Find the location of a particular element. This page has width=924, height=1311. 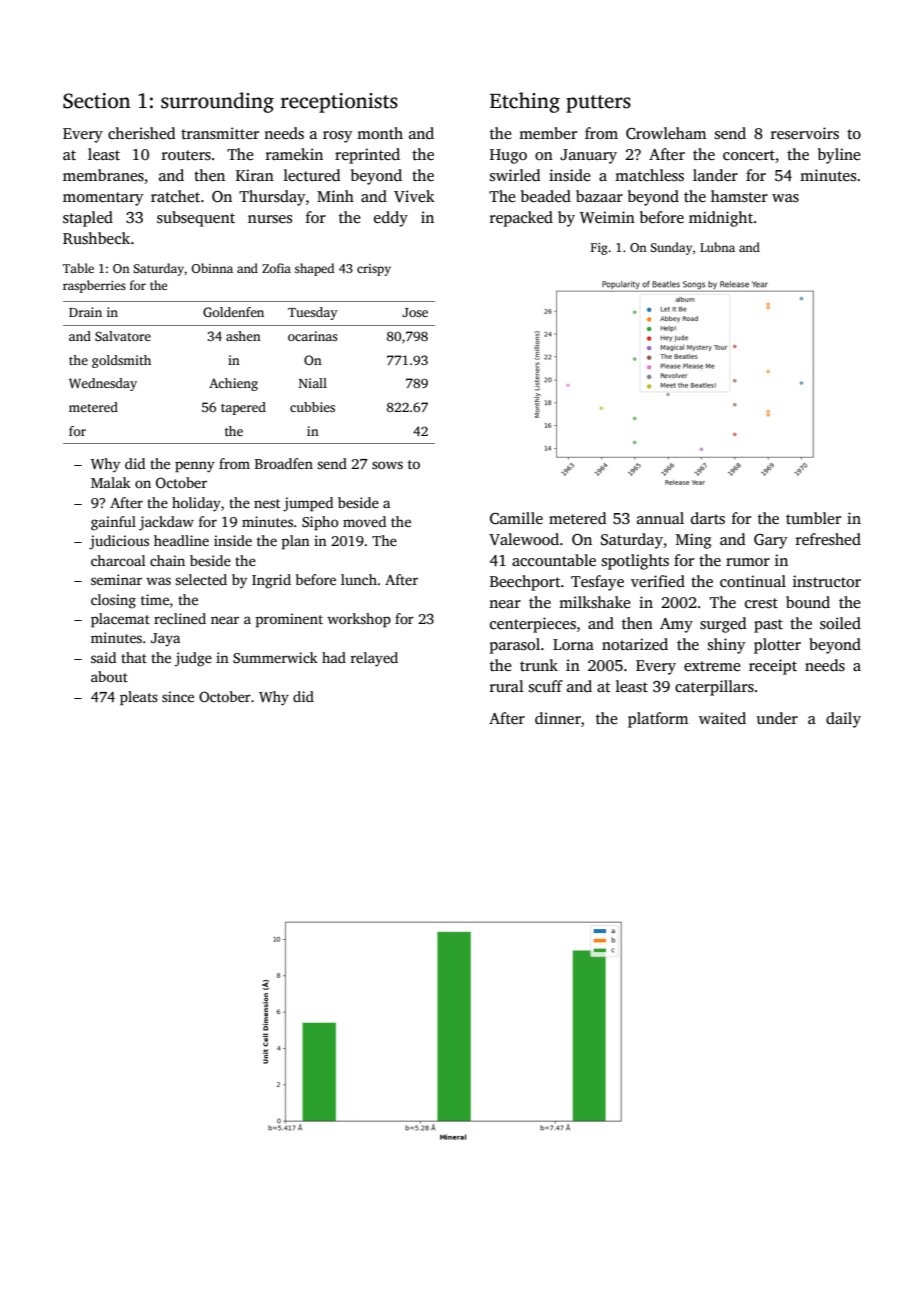

pleats is located at coordinates (139, 698).
